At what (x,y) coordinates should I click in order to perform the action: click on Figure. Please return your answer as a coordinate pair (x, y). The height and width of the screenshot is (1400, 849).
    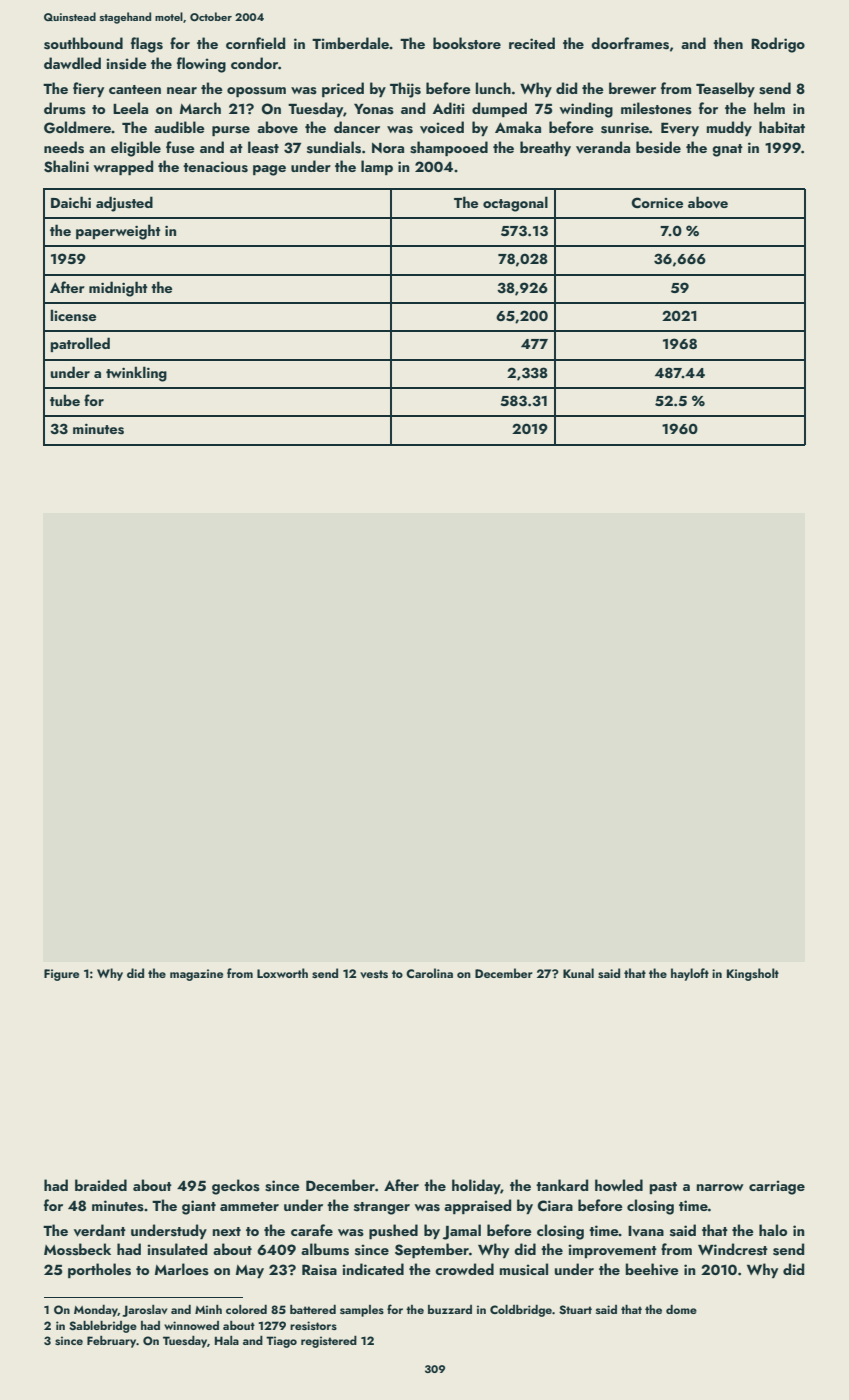
    Looking at the image, I should click on (61, 975).
